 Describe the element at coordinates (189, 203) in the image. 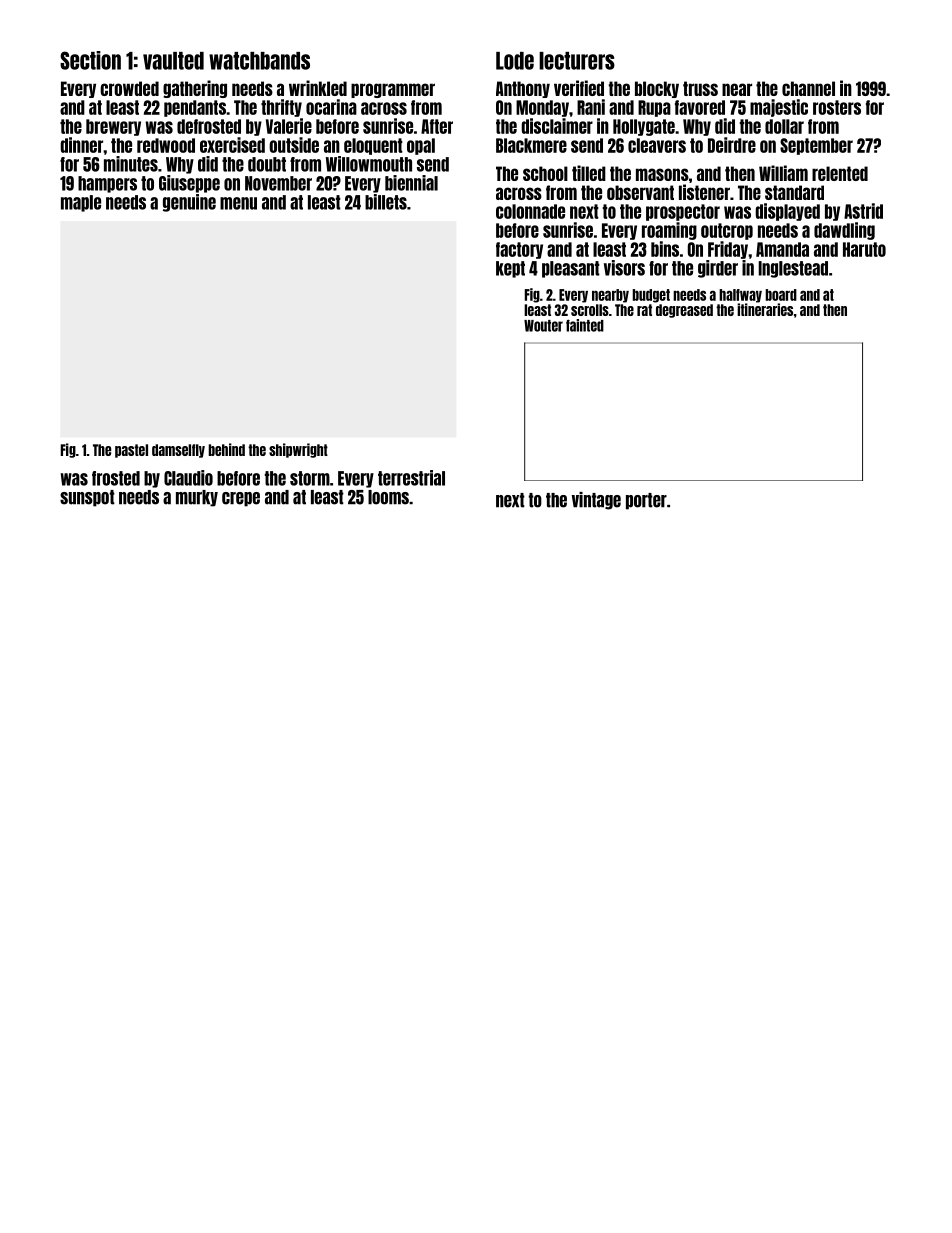

I see `genuine` at that location.
